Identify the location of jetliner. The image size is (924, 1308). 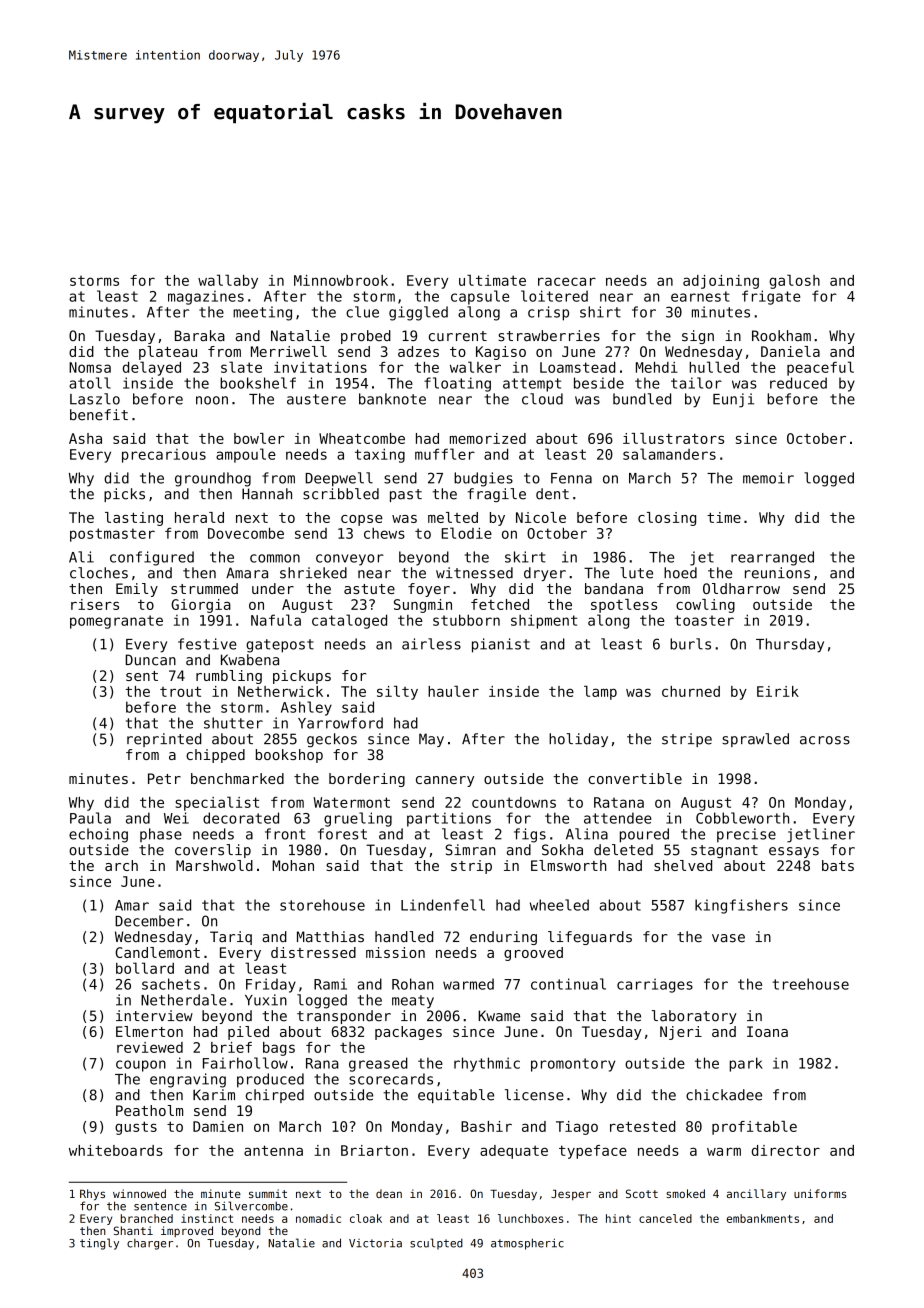
(821, 835).
